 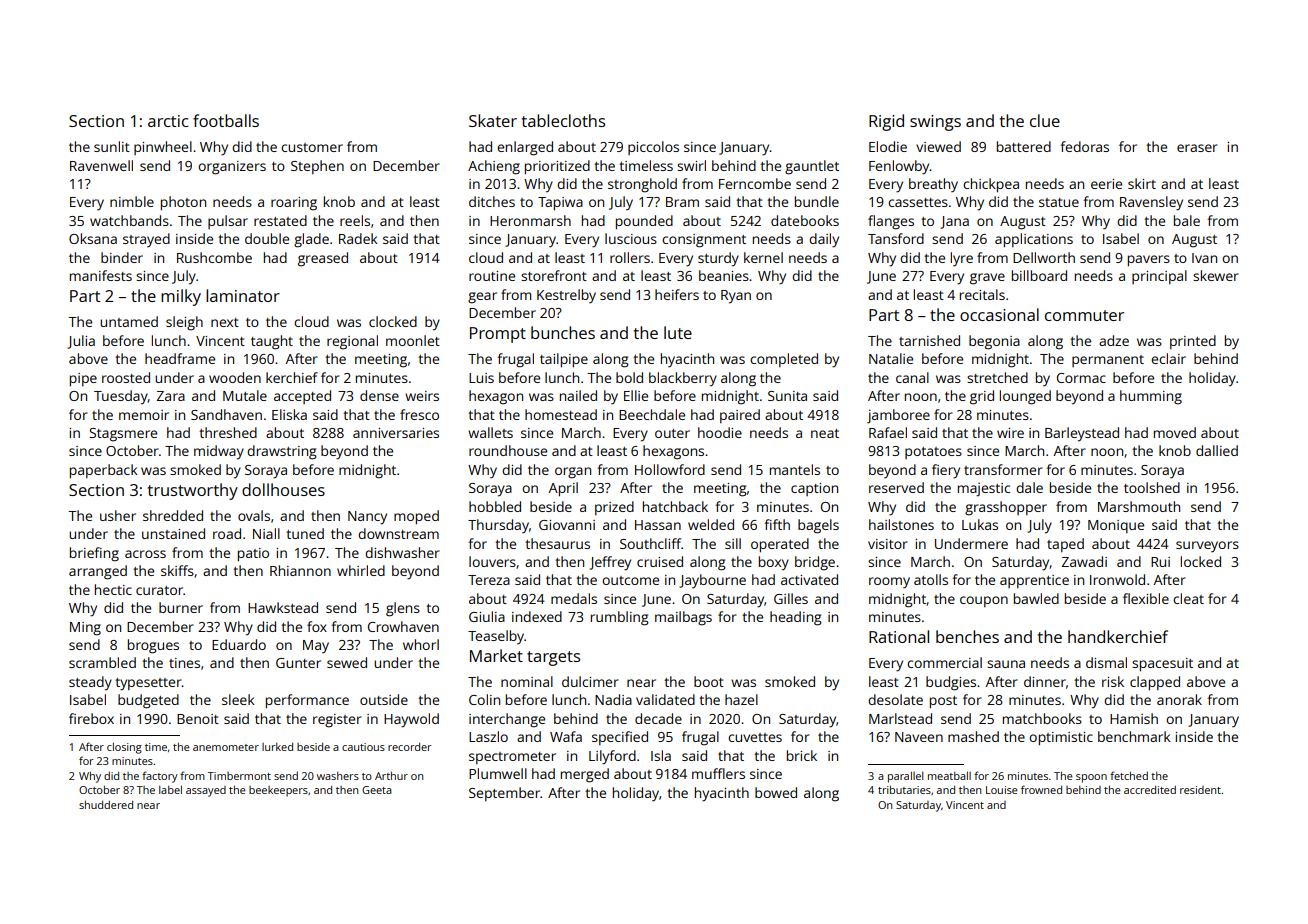 I want to click on shuddered, so click(x=106, y=804).
